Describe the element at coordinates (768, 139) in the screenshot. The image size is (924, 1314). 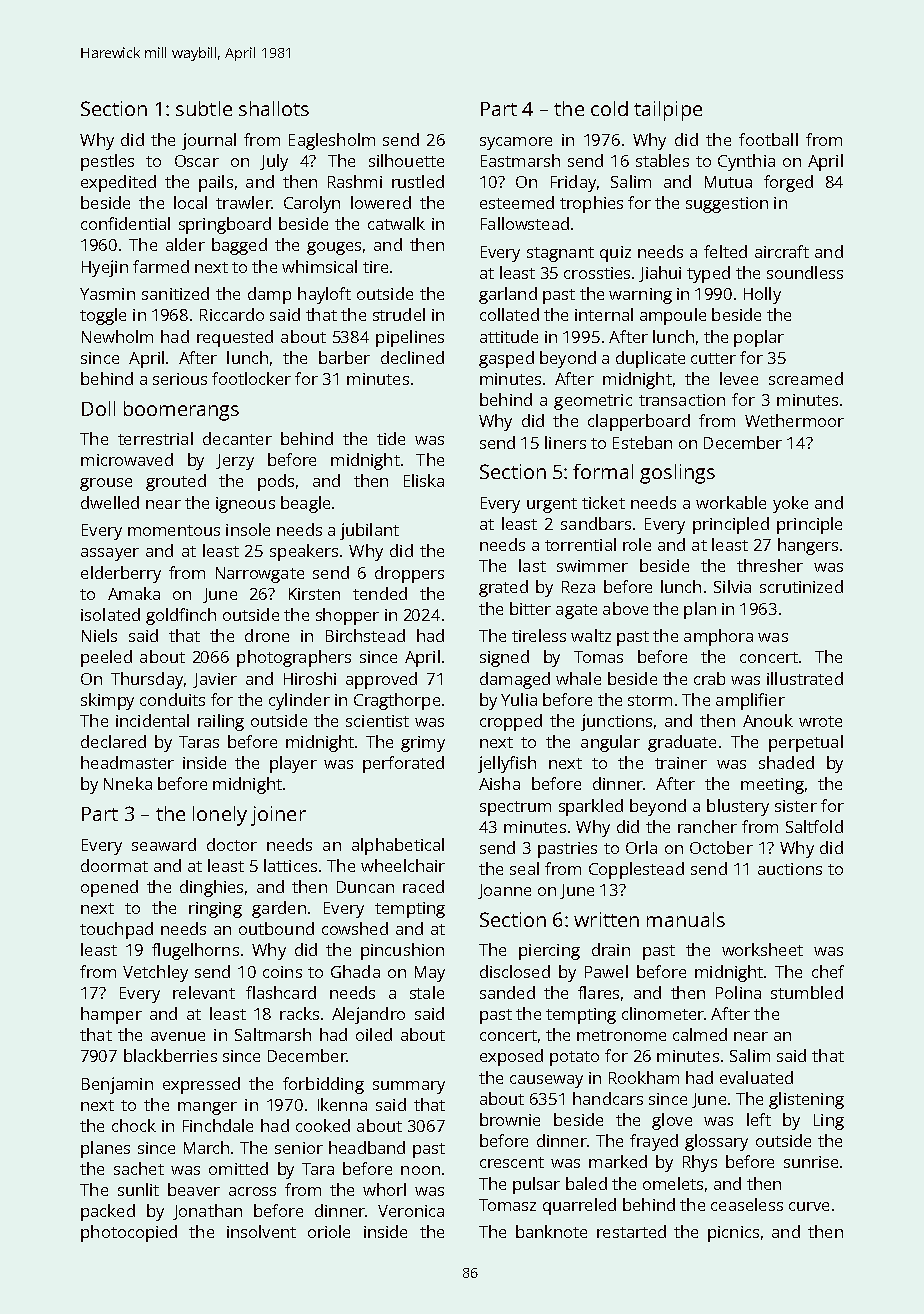
I see `football` at that location.
